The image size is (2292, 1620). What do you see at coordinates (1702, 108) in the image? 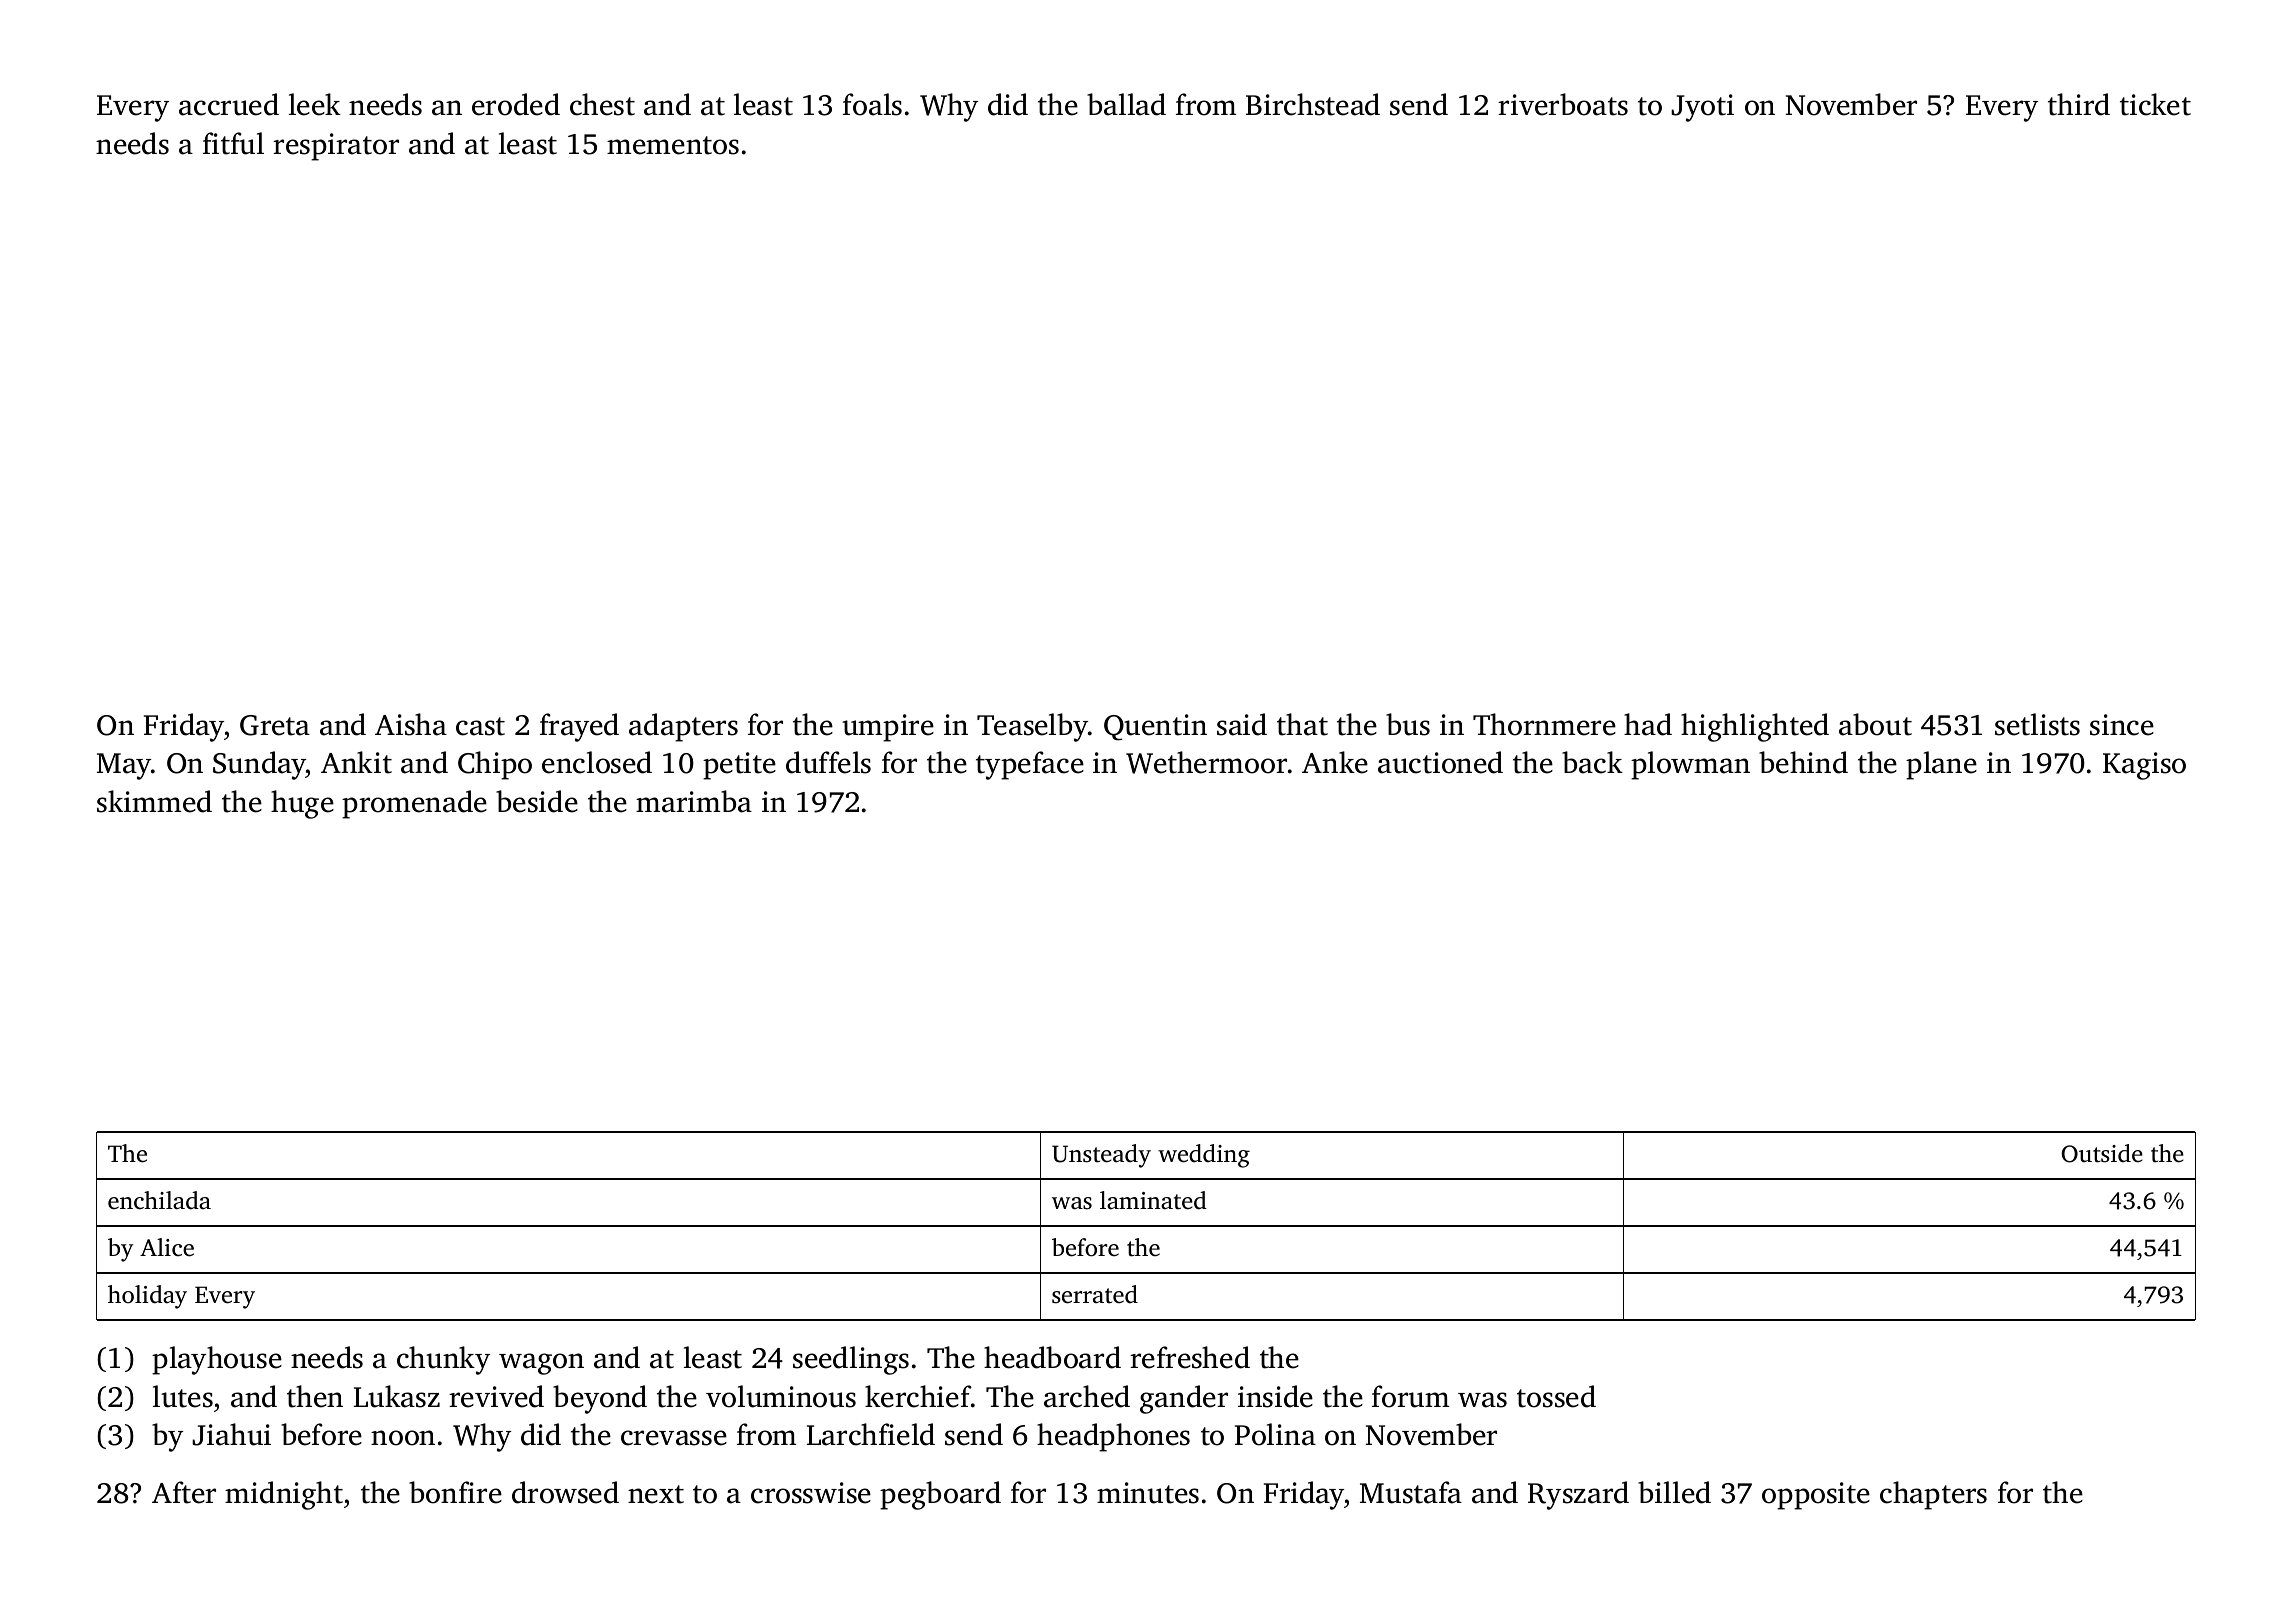
I see `Jyoti` at bounding box center [1702, 108].
